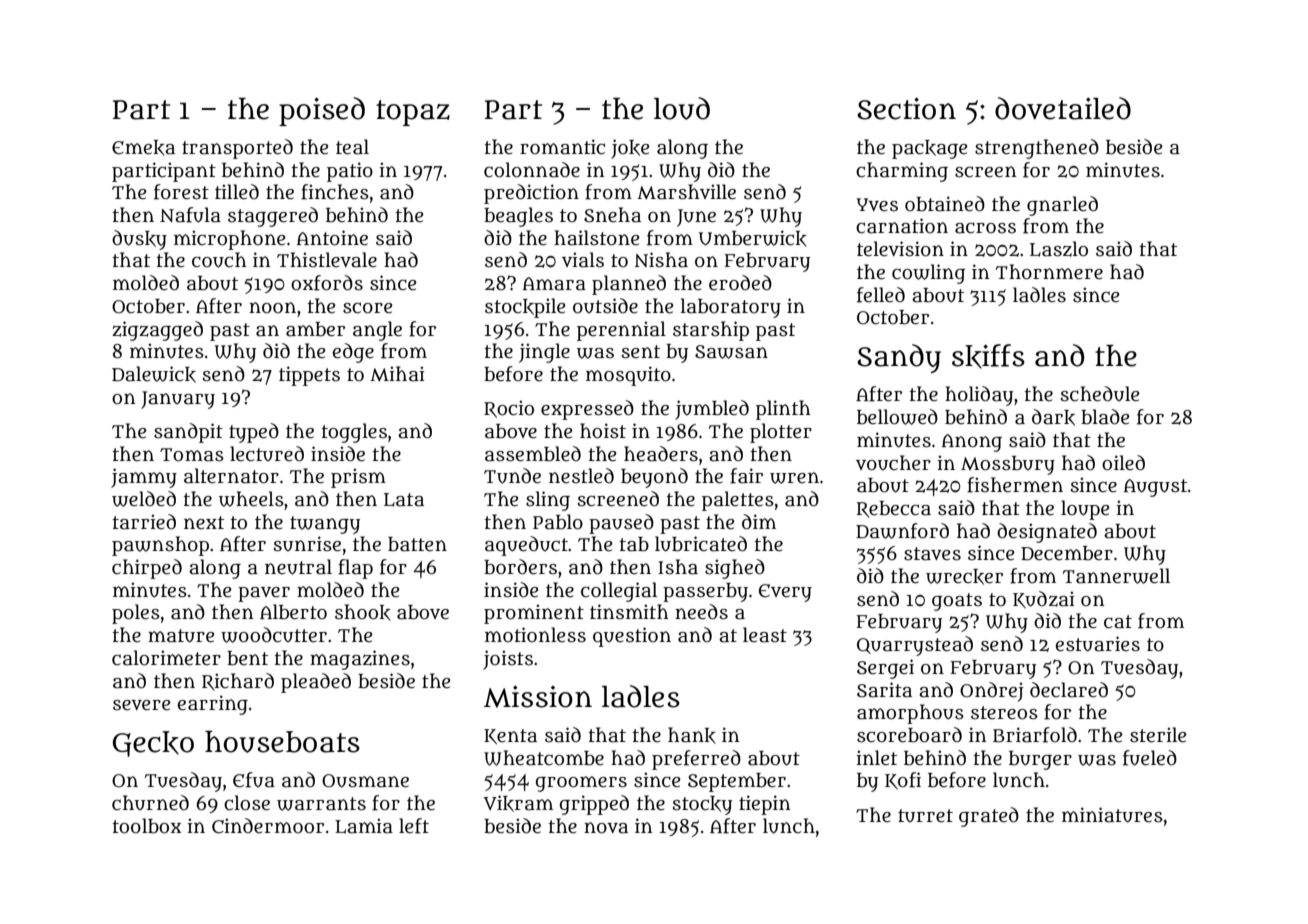 Image resolution: width=1308 pixels, height=924 pixels. Describe the element at coordinates (1040, 760) in the page. I see `burger` at that location.
